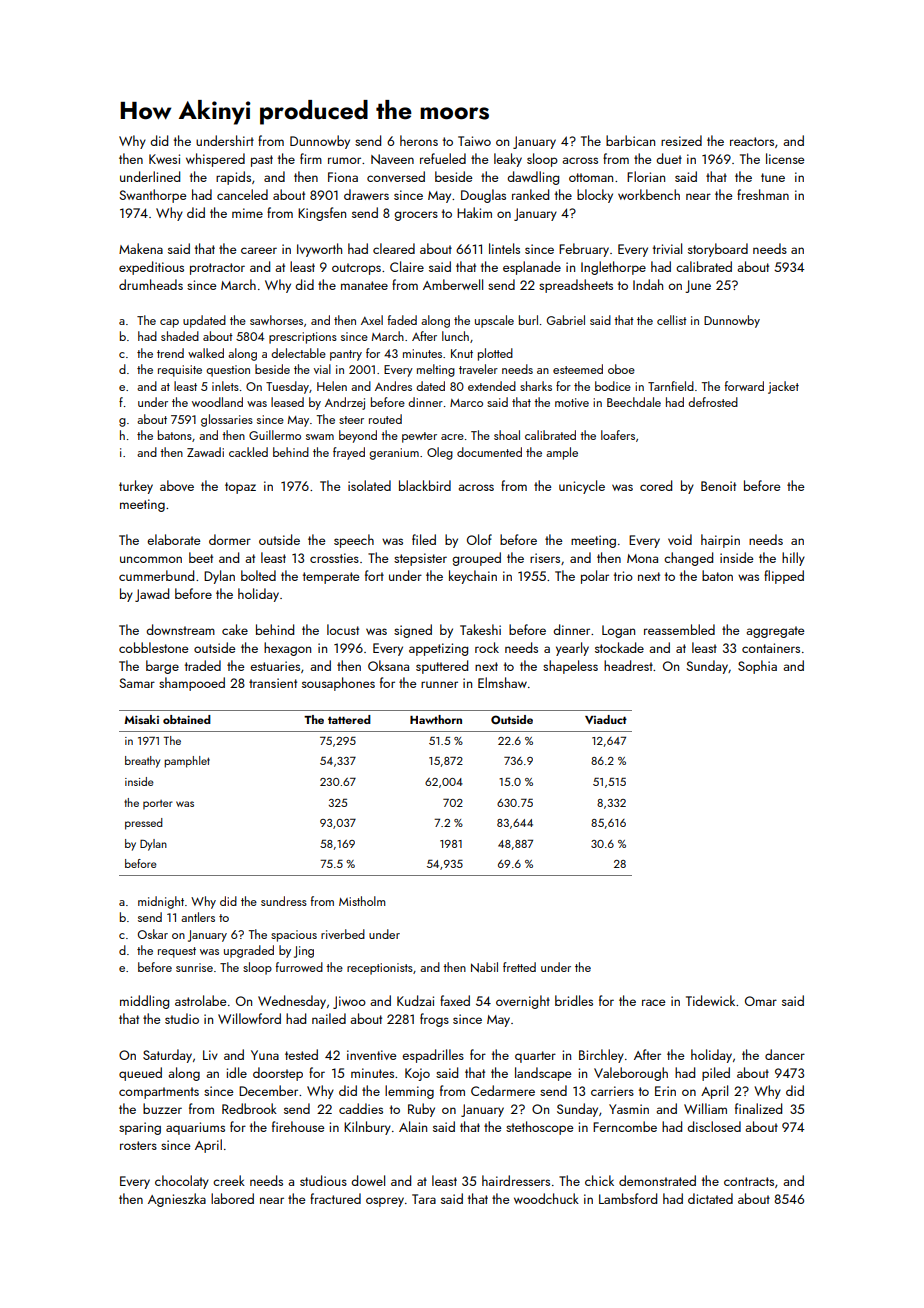 The height and width of the document is (1308, 924). I want to click on defrosted, so click(713, 402).
